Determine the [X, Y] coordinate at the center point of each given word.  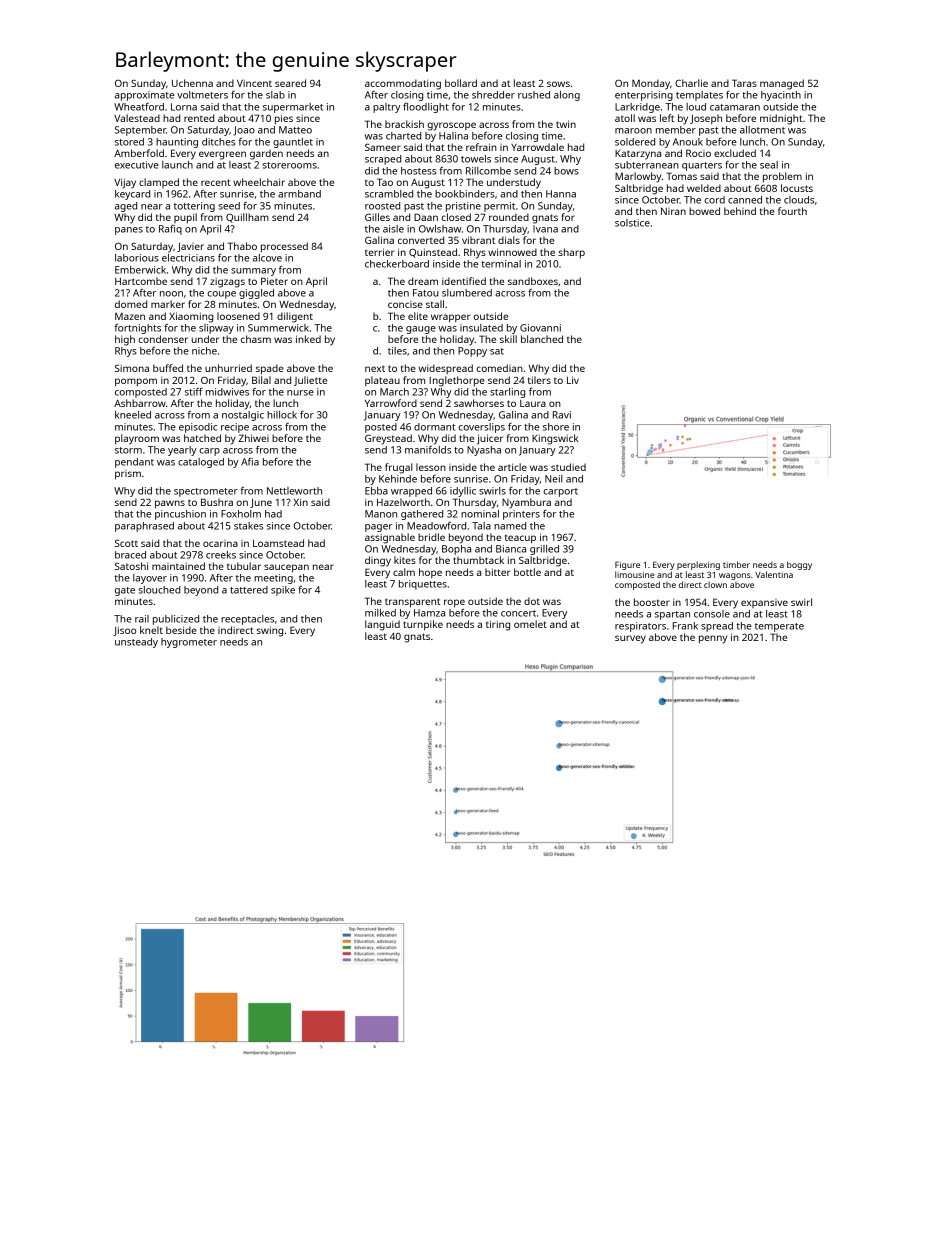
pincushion [180, 515]
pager [379, 528]
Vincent [254, 83]
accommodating [403, 84]
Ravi [562, 415]
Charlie [691, 83]
